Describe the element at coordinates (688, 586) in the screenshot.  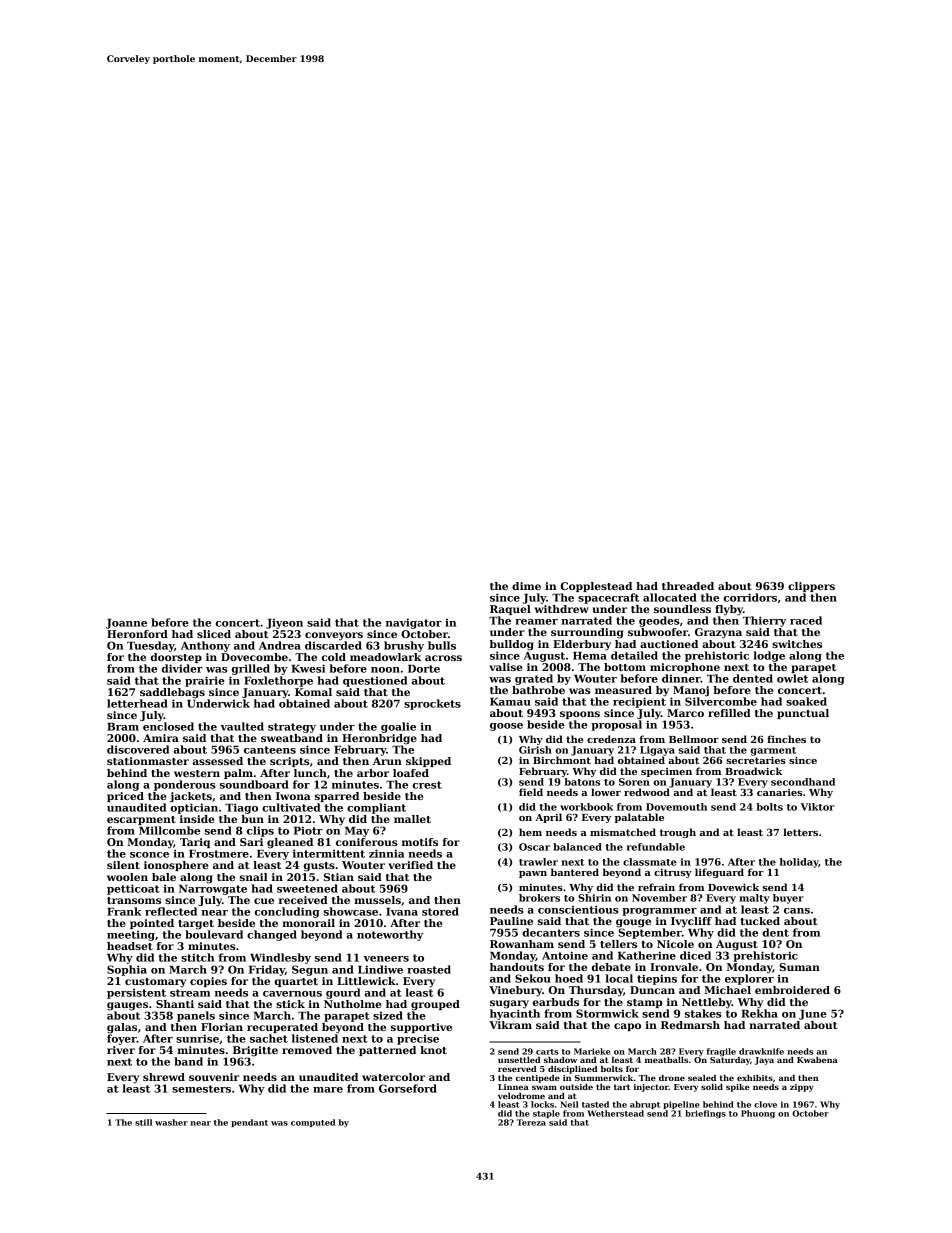
I see `threaded` at that location.
